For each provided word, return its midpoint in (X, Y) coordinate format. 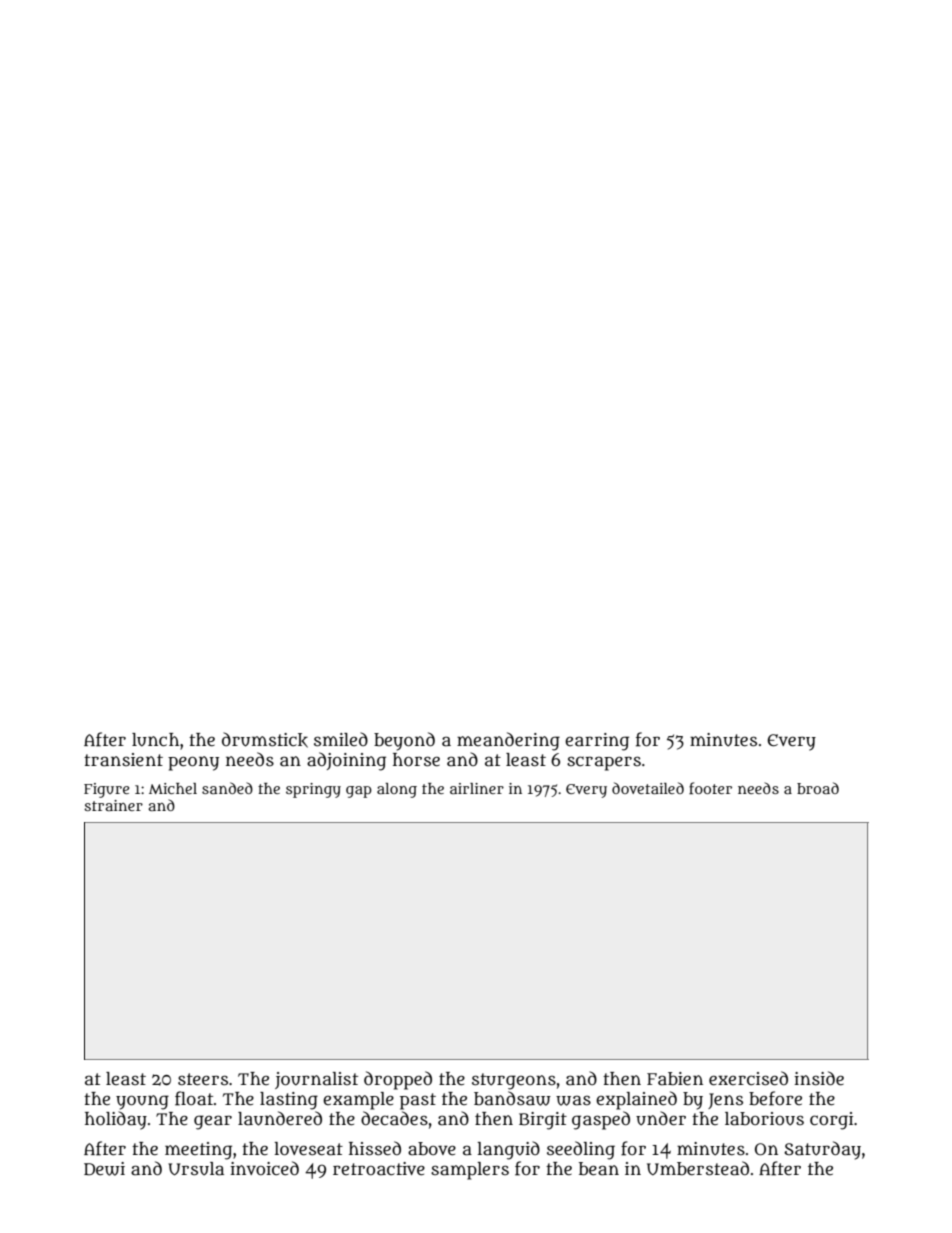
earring (597, 742)
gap (359, 792)
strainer (113, 805)
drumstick (265, 740)
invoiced (264, 1168)
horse (416, 760)
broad (818, 788)
